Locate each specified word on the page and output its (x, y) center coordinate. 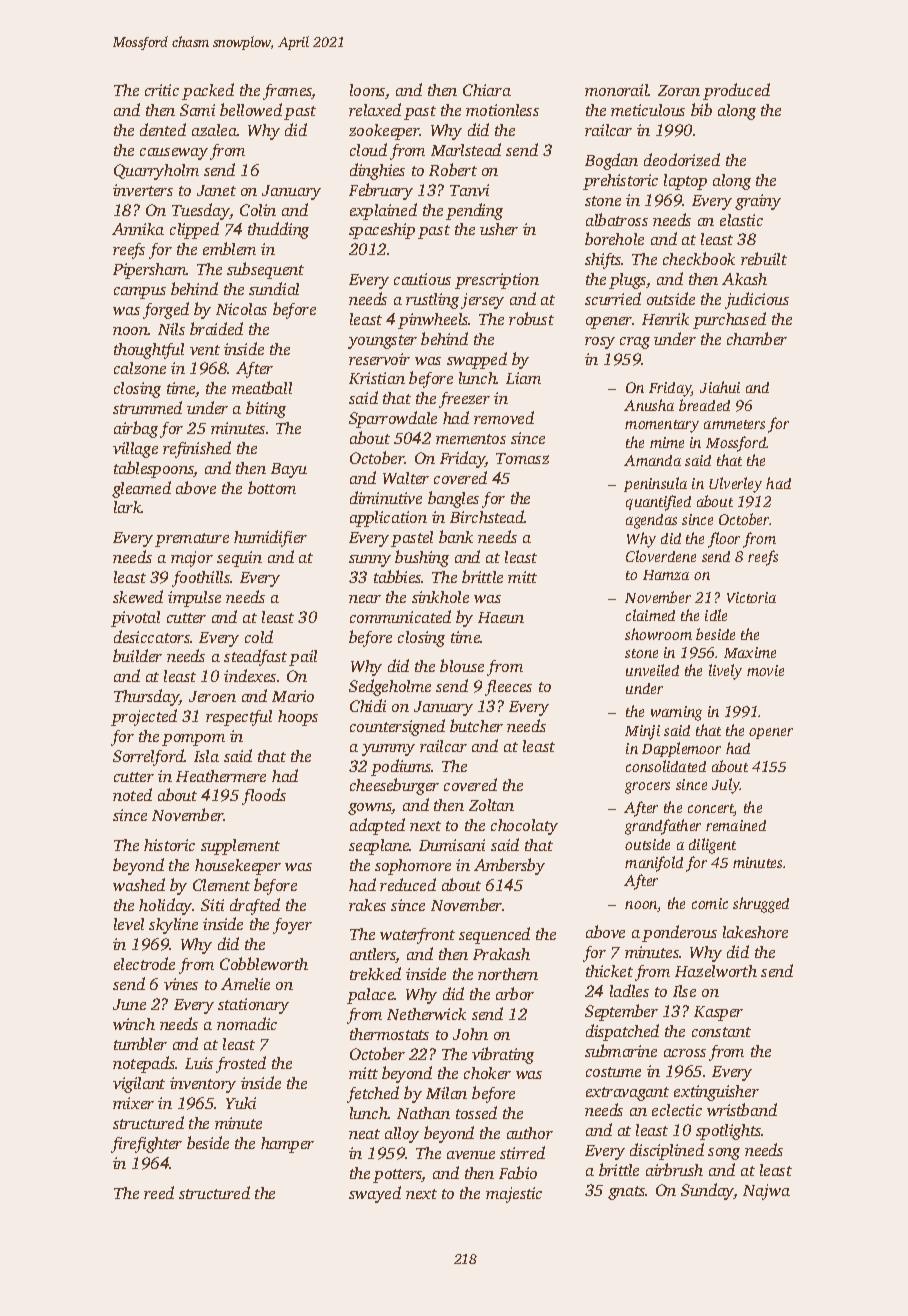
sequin (239, 559)
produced (736, 91)
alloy (402, 1135)
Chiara (487, 90)
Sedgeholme (390, 687)
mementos (471, 439)
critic (162, 90)
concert (711, 810)
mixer (133, 1103)
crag (635, 343)
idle (716, 615)
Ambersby (509, 866)
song (724, 1154)
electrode (144, 963)
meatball (262, 387)
